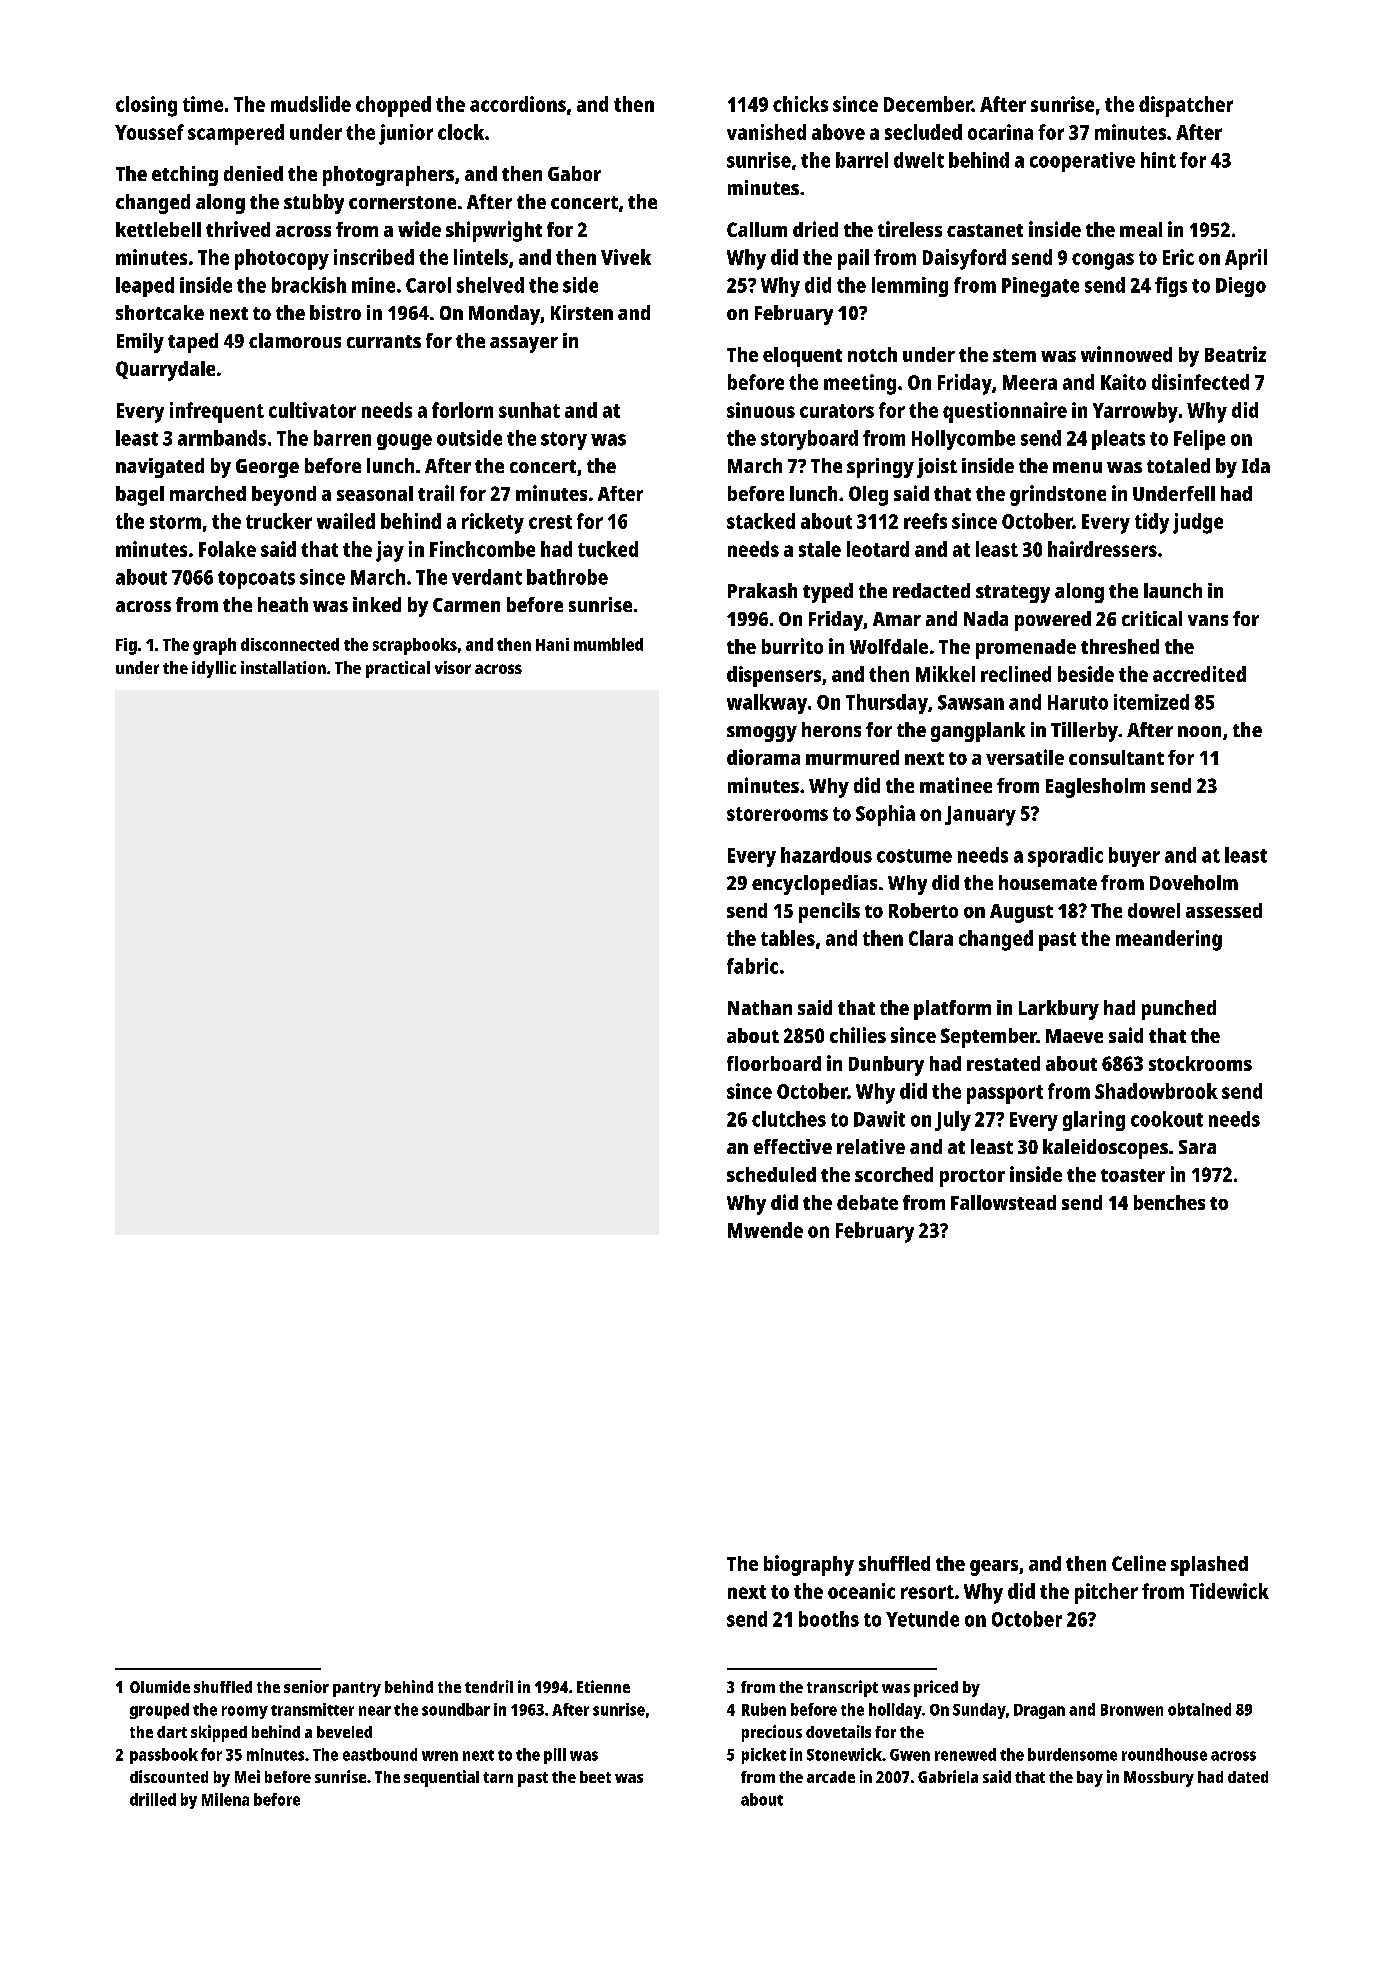 The width and height of the image is (1386, 1969). Describe the element at coordinates (441, 1778) in the image. I see `sequential` at that location.
